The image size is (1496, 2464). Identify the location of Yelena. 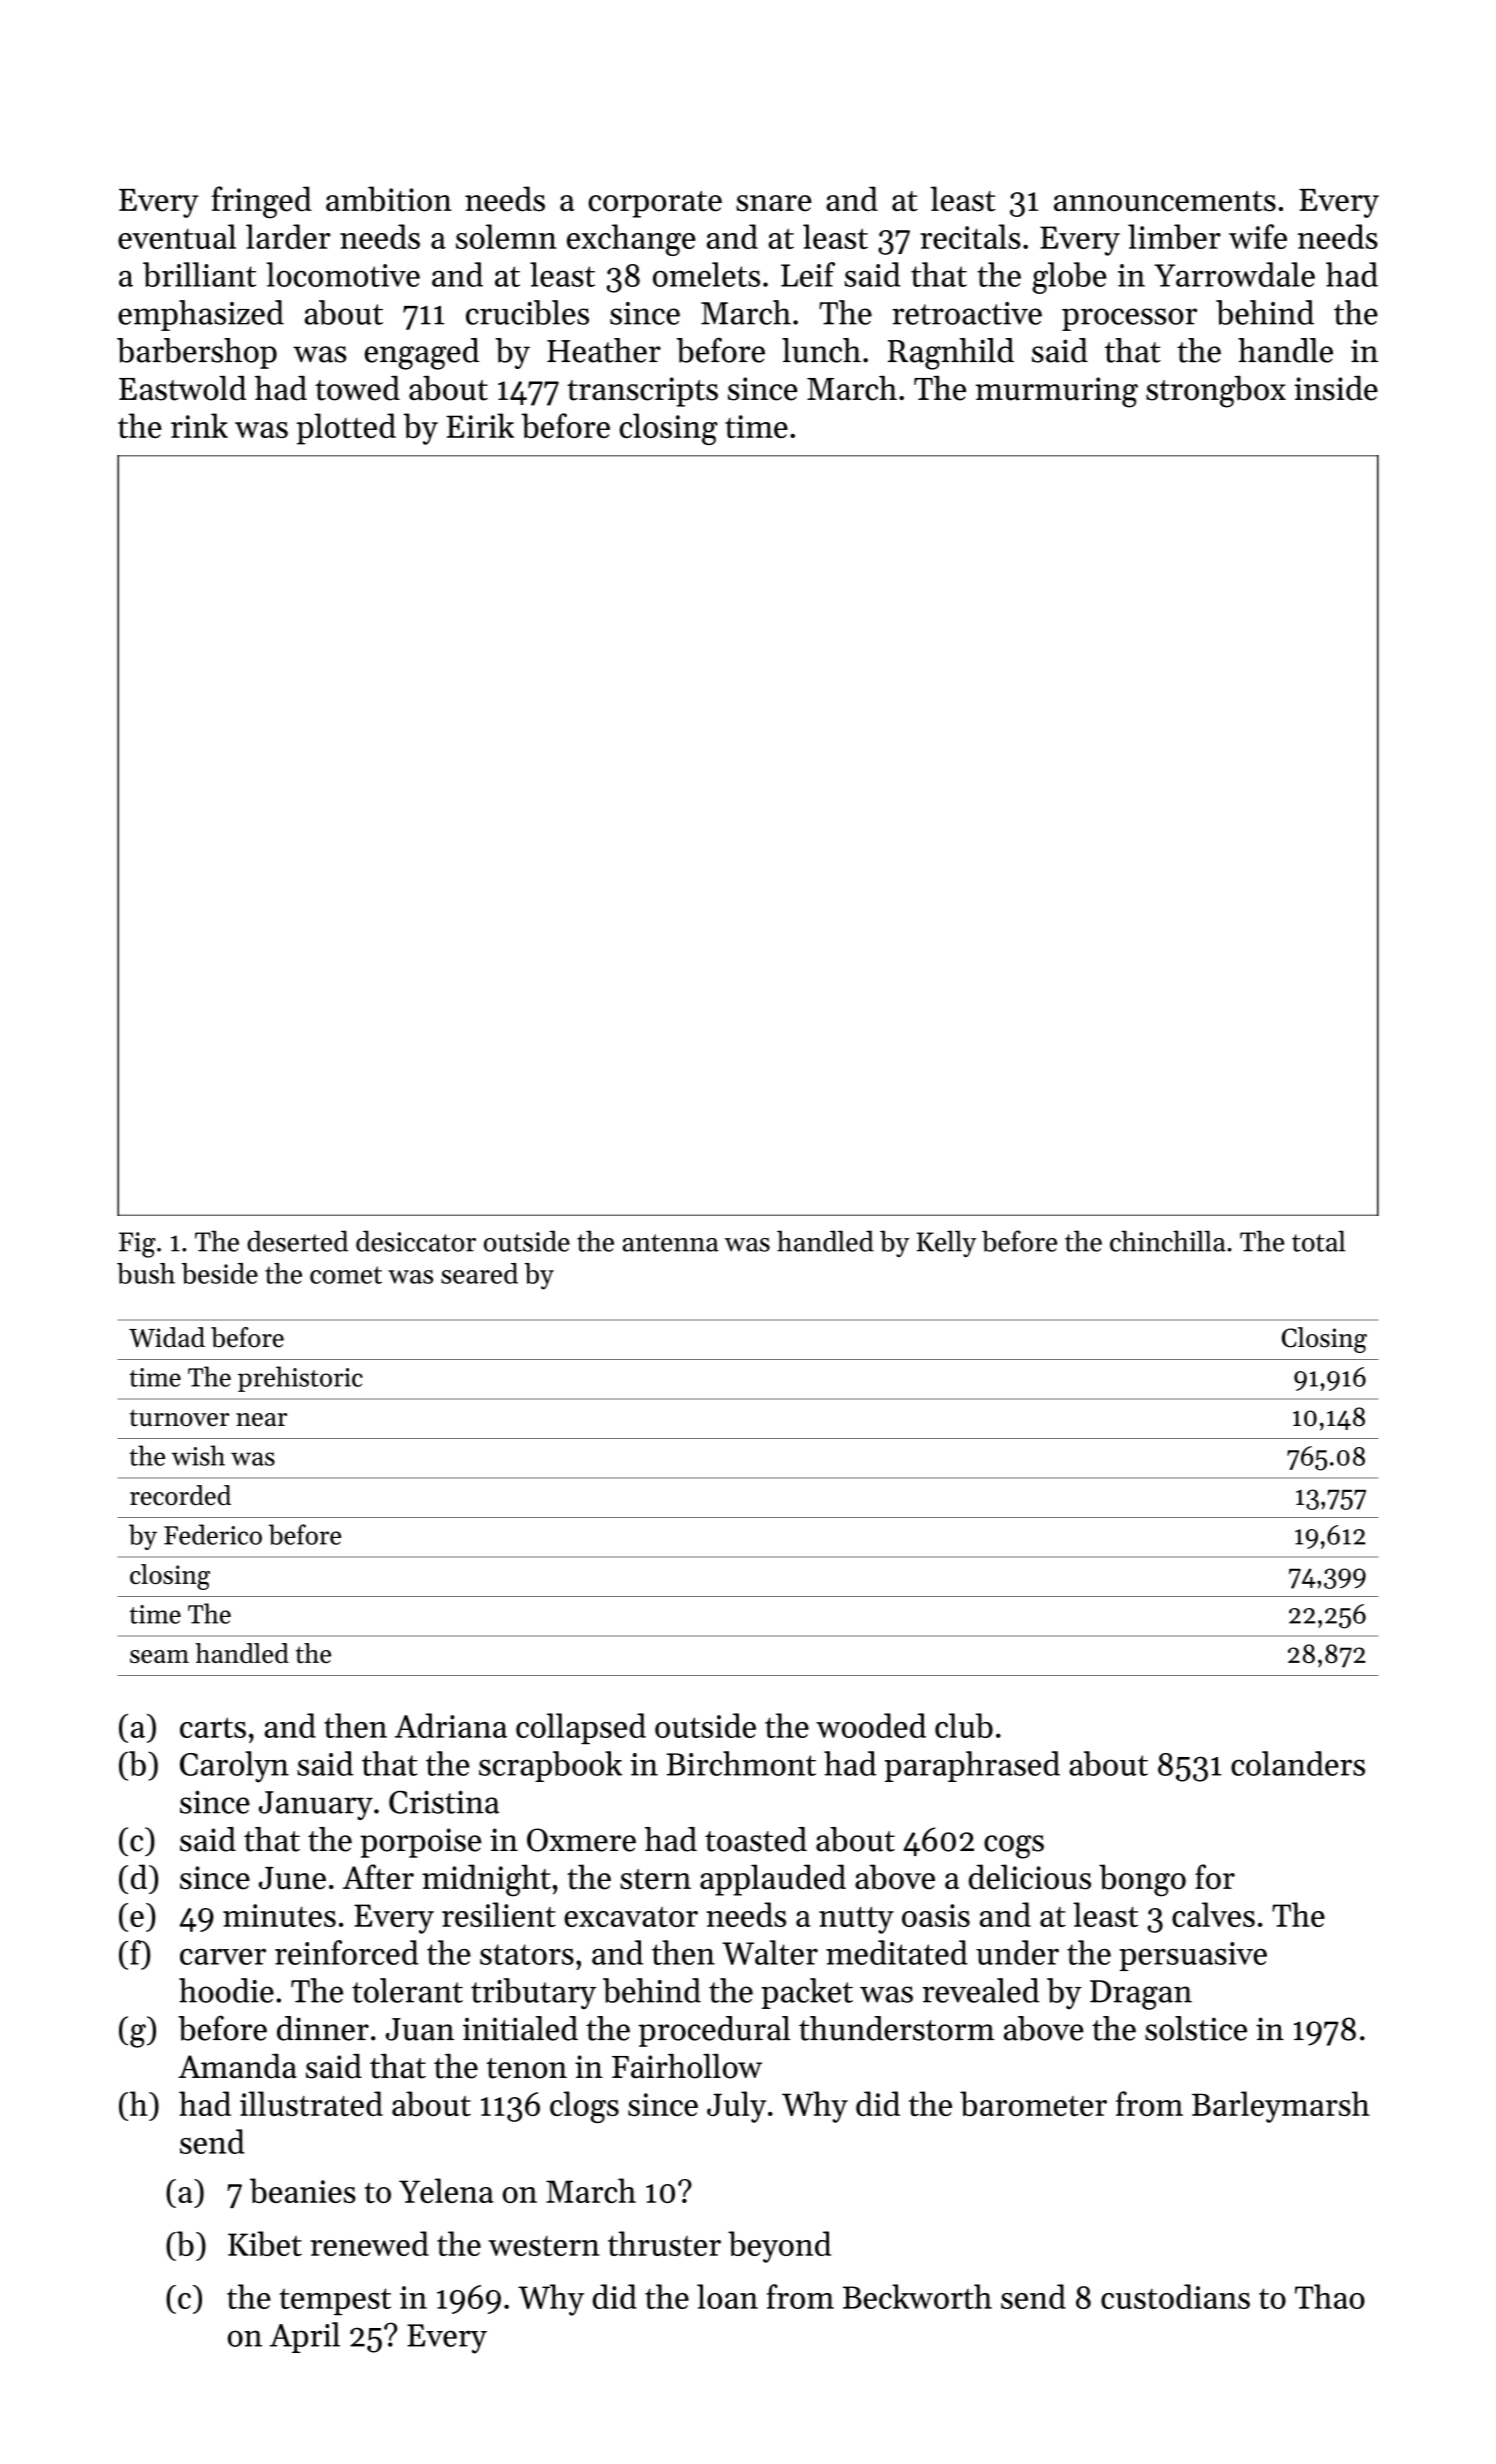
(446, 2190).
